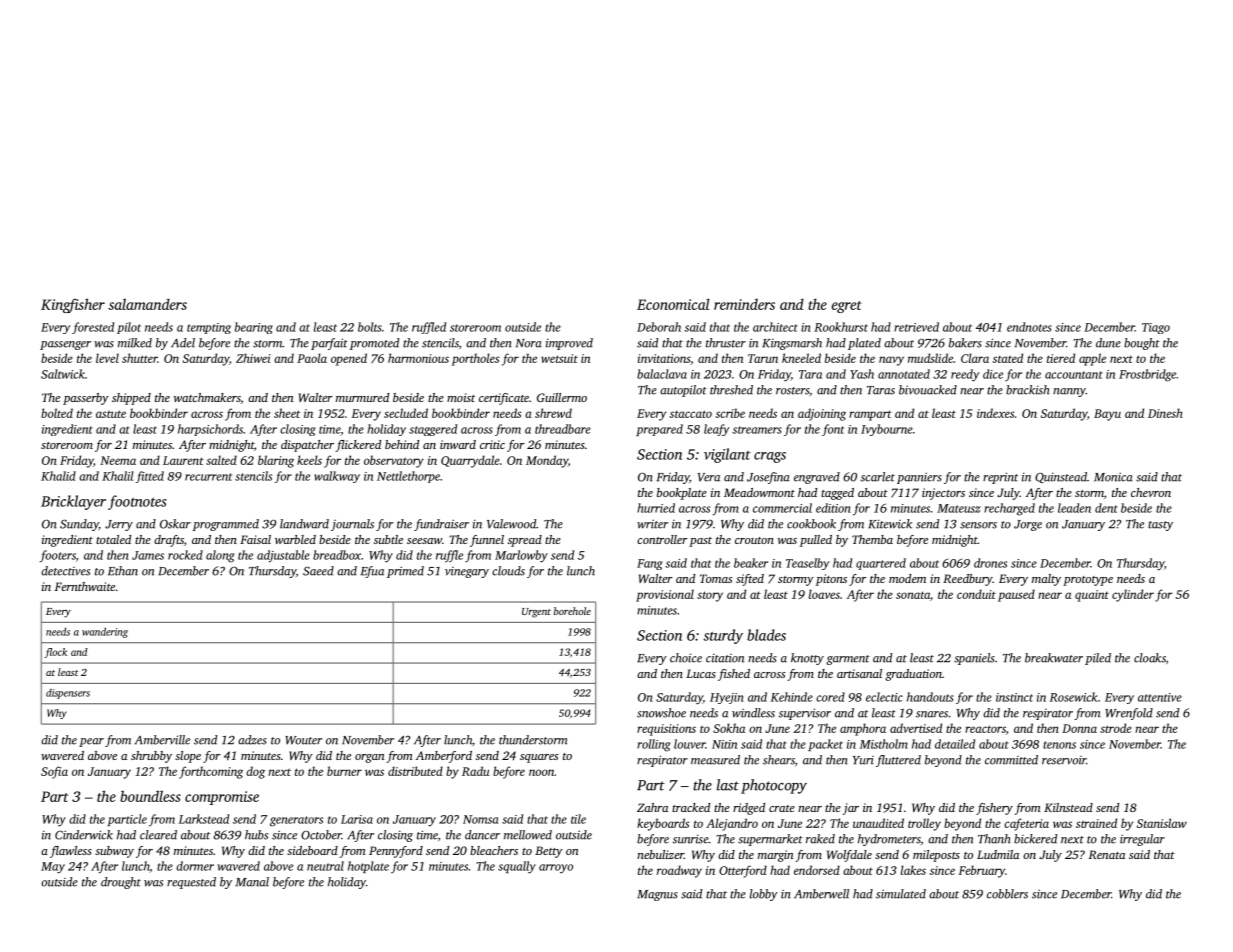 The width and height of the screenshot is (1233, 952). I want to click on indexes, so click(995, 413).
